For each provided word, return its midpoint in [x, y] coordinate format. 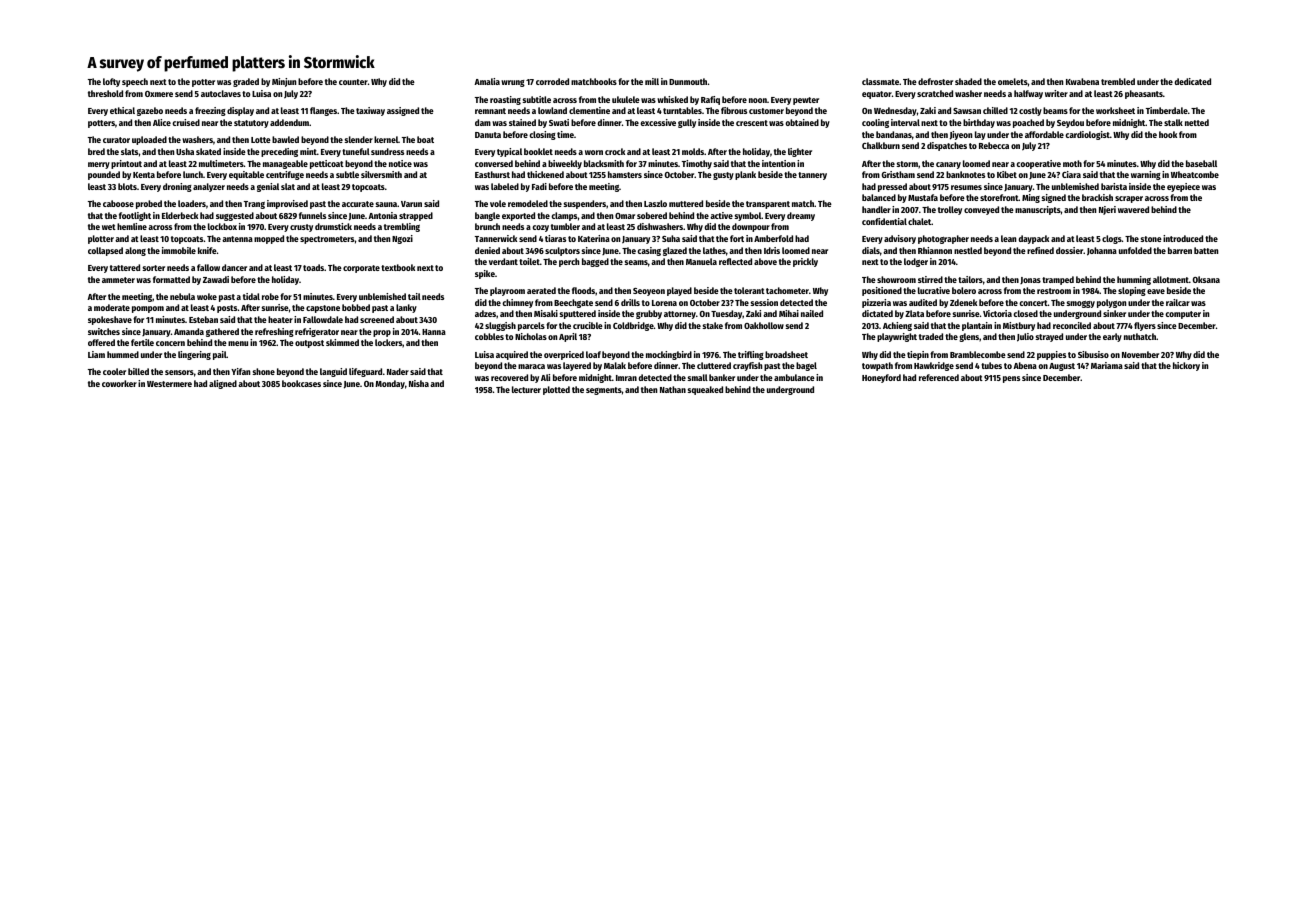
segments [604, 391]
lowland [552, 110]
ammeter [118, 280]
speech [135, 82]
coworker [119, 383]
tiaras [555, 238]
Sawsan [967, 111]
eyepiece [1183, 187]
